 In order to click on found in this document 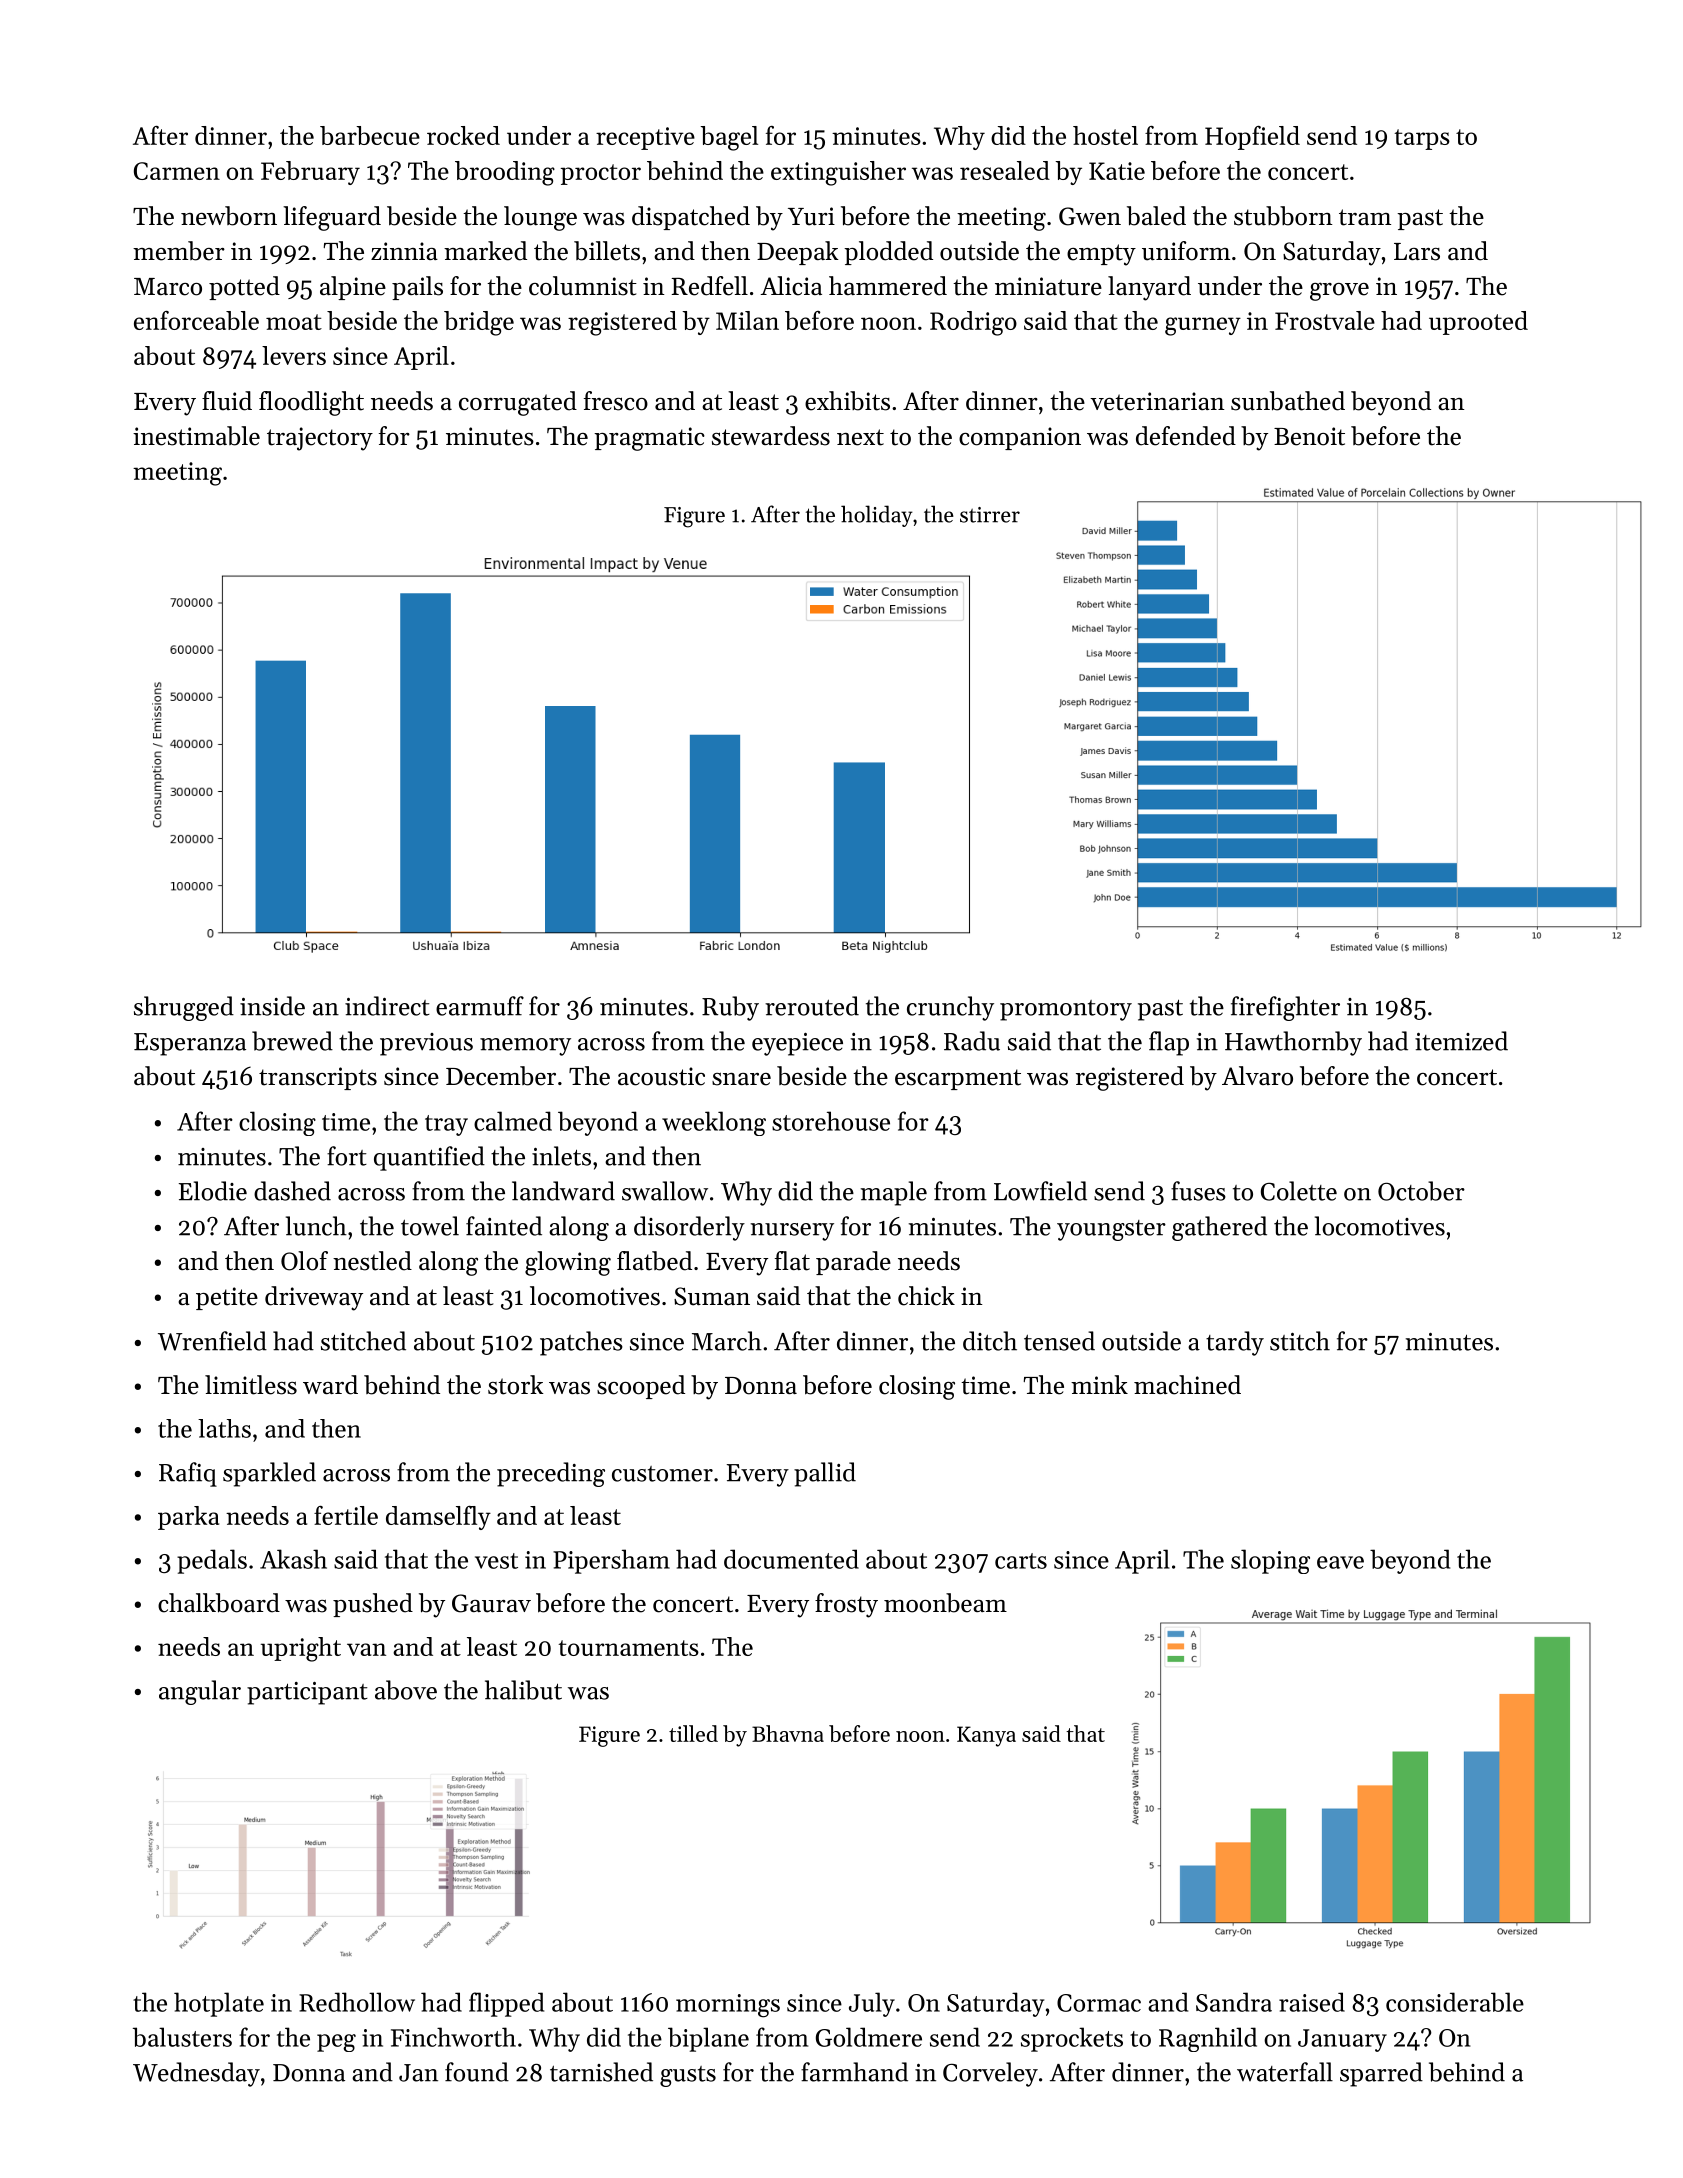, I will do `click(477, 2072)`.
